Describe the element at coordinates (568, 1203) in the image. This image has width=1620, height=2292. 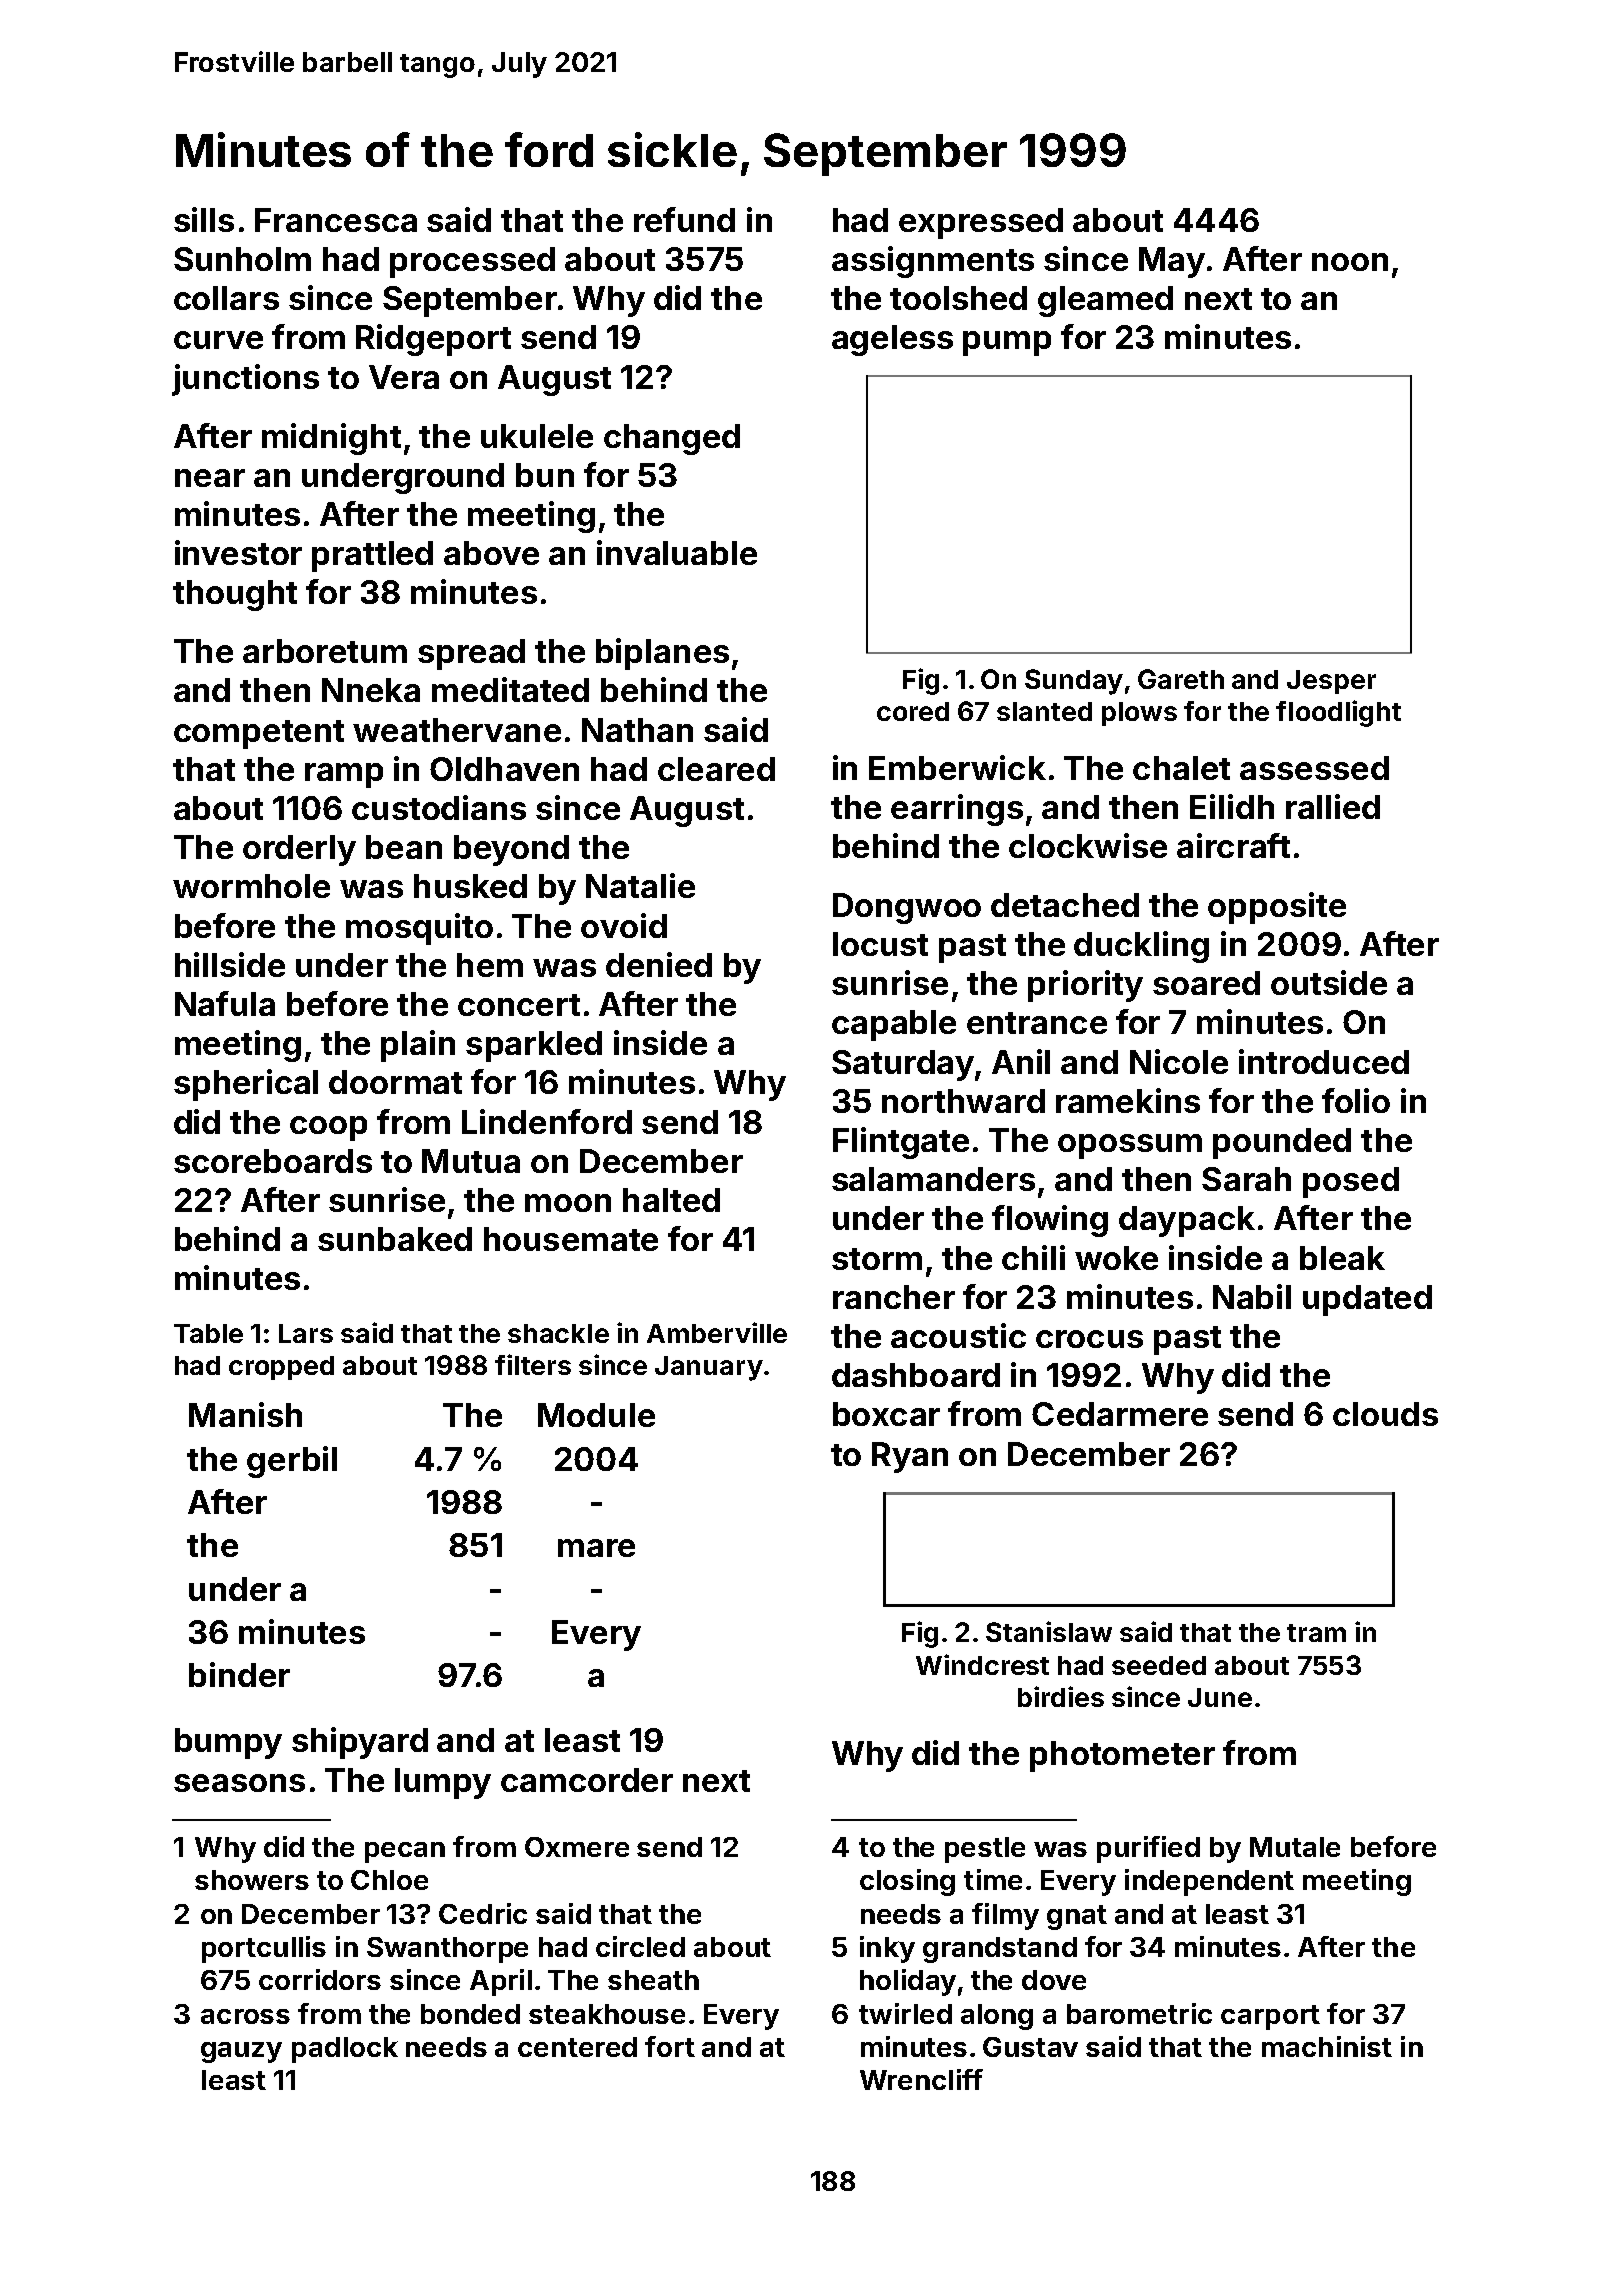
I see `moon` at that location.
